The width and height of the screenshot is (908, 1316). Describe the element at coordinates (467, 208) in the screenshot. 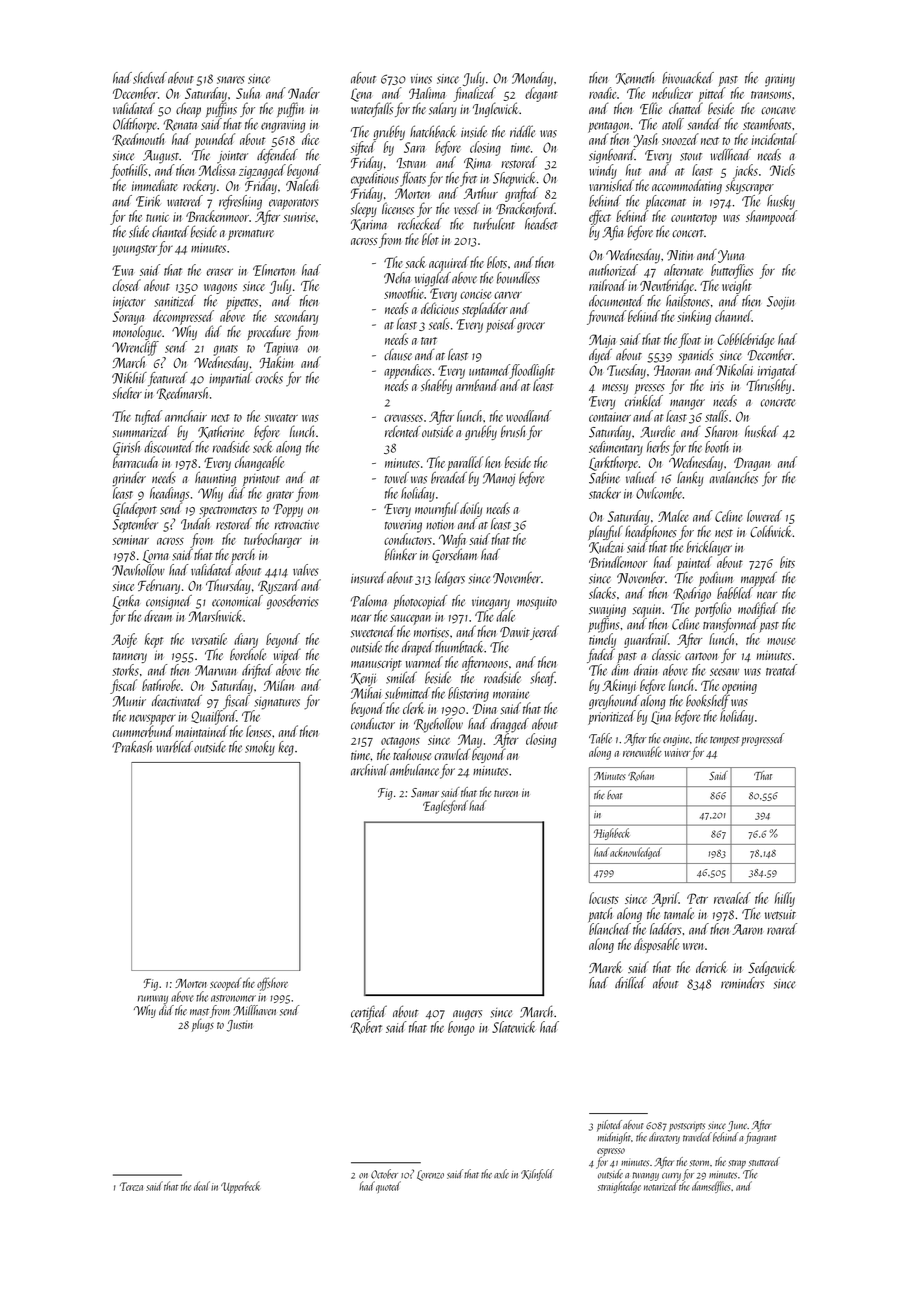

I see `vessel` at that location.
